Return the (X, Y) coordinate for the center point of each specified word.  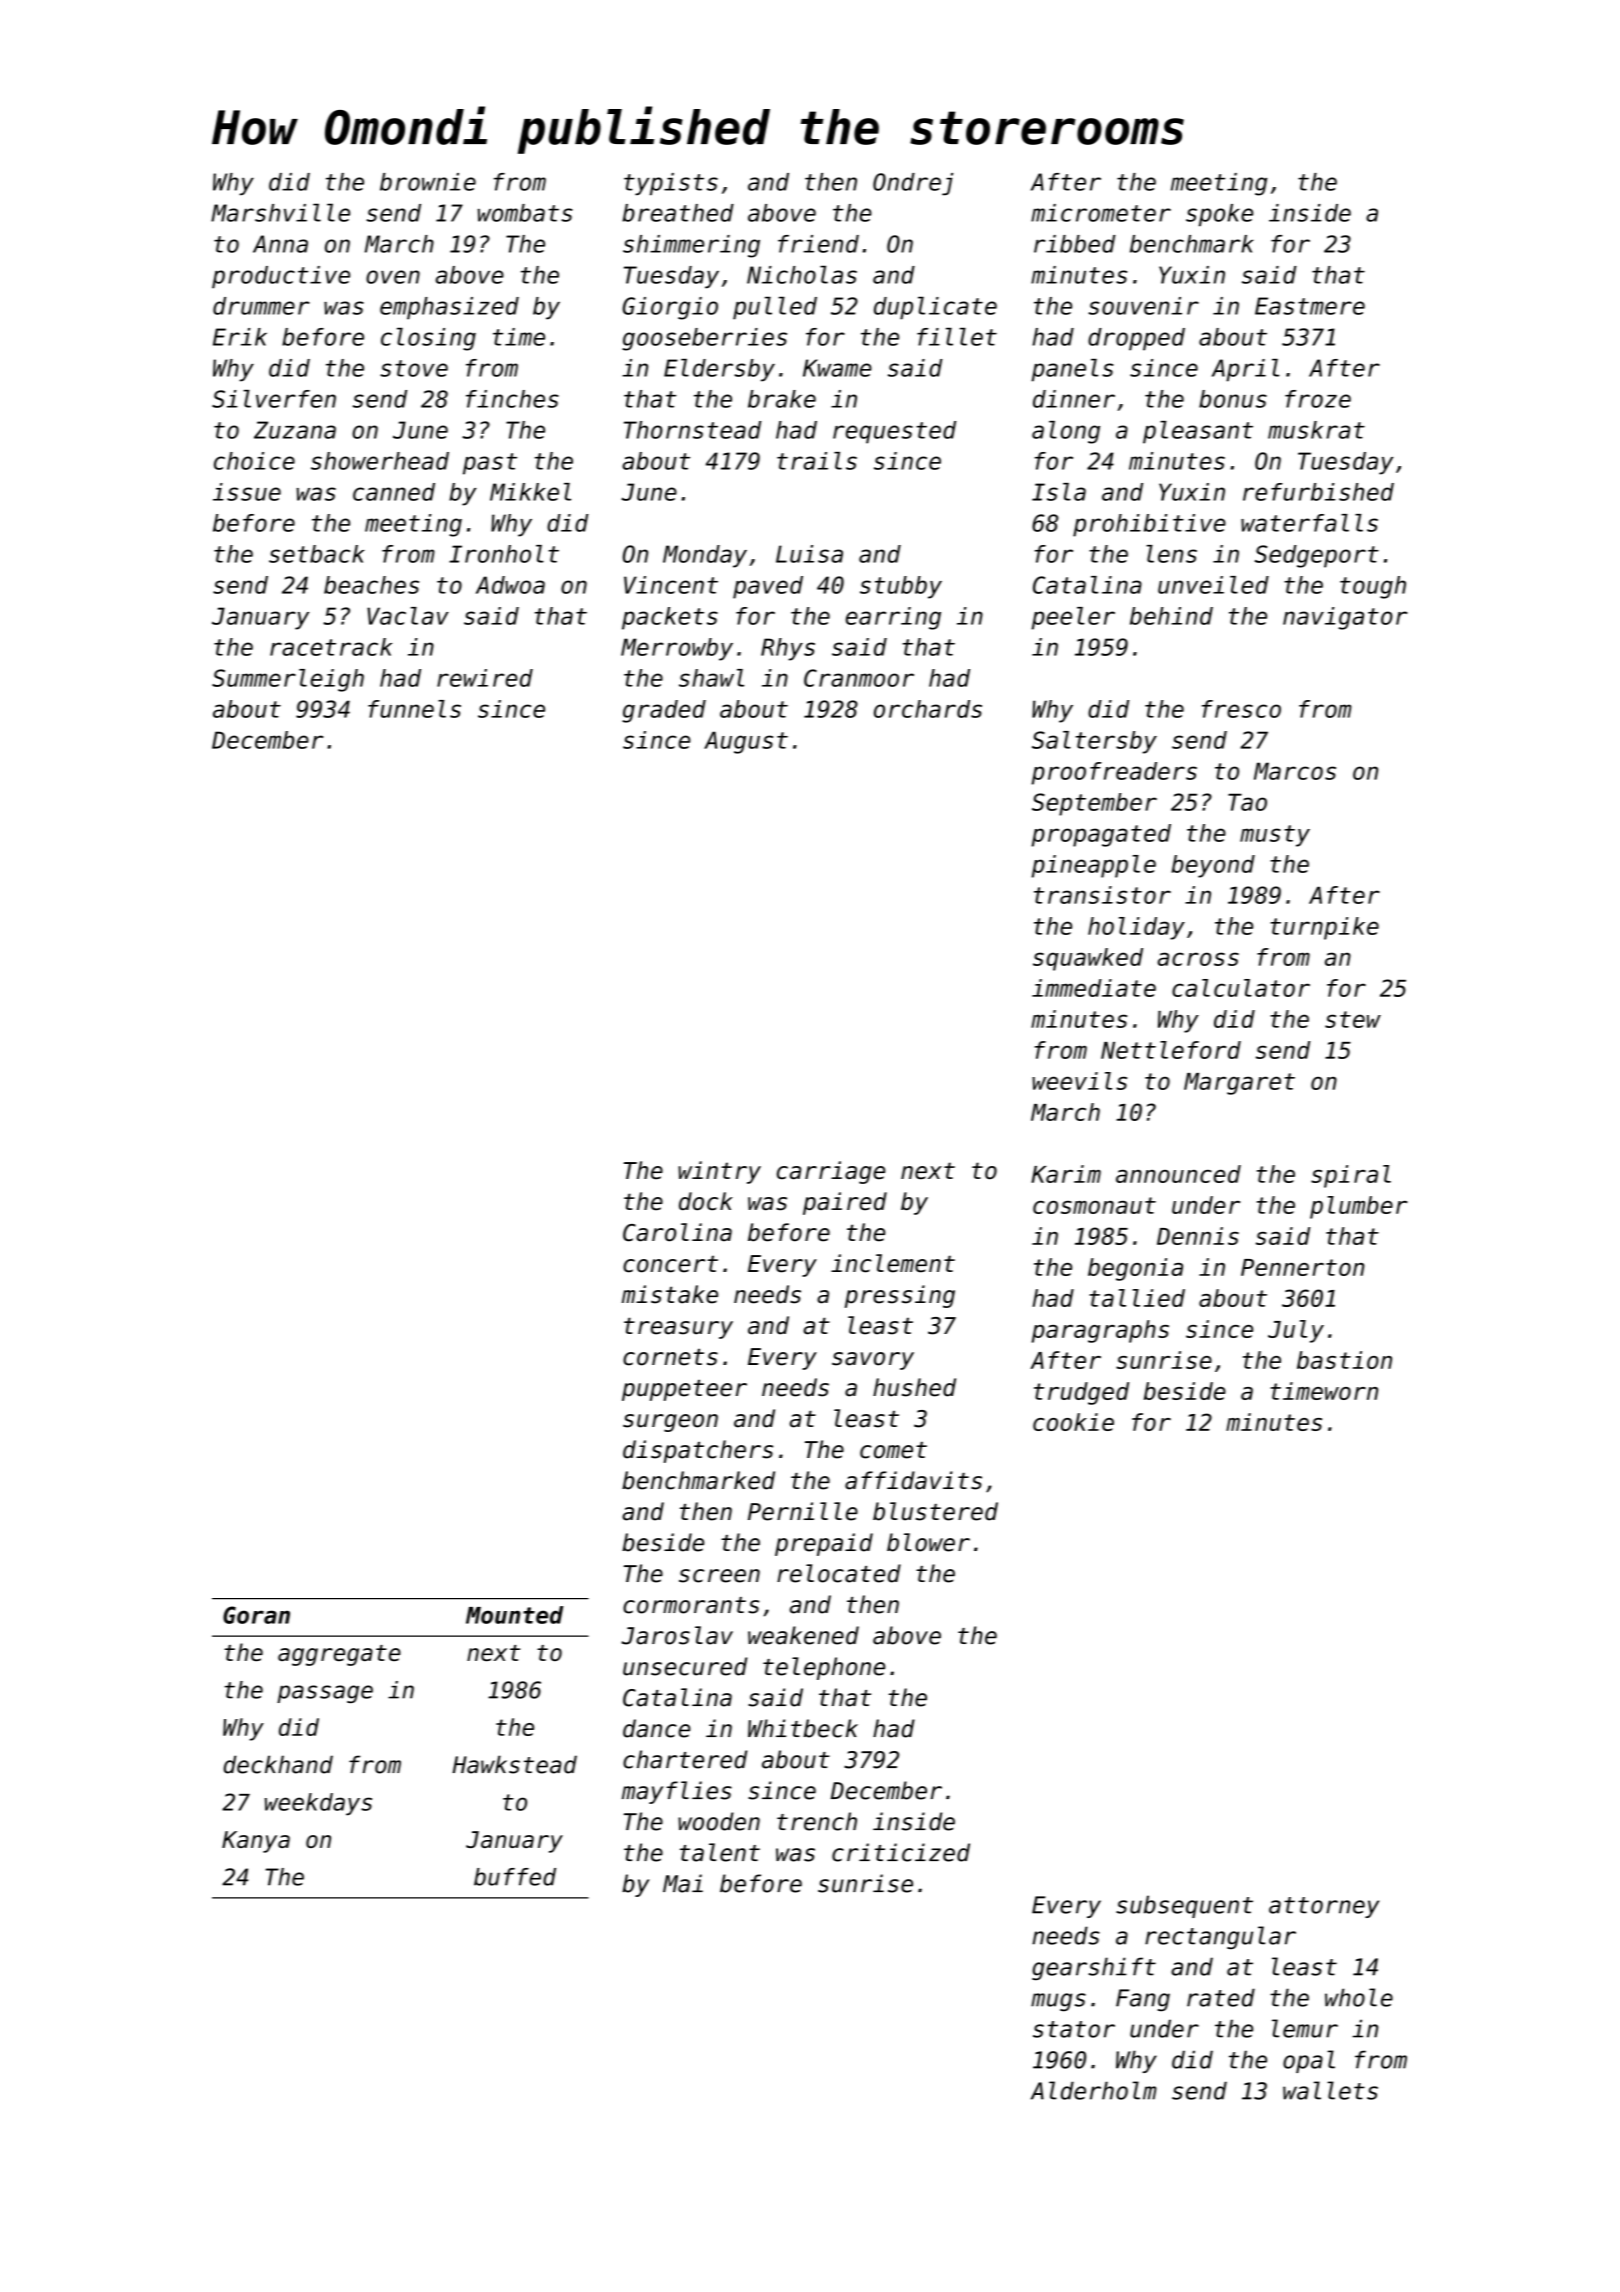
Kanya (256, 1842)
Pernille (803, 1511)
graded (664, 711)
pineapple (1094, 866)
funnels (414, 709)
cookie (1073, 1422)
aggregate (339, 1655)
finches (512, 399)
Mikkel (530, 492)
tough (1373, 587)
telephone (824, 1668)
